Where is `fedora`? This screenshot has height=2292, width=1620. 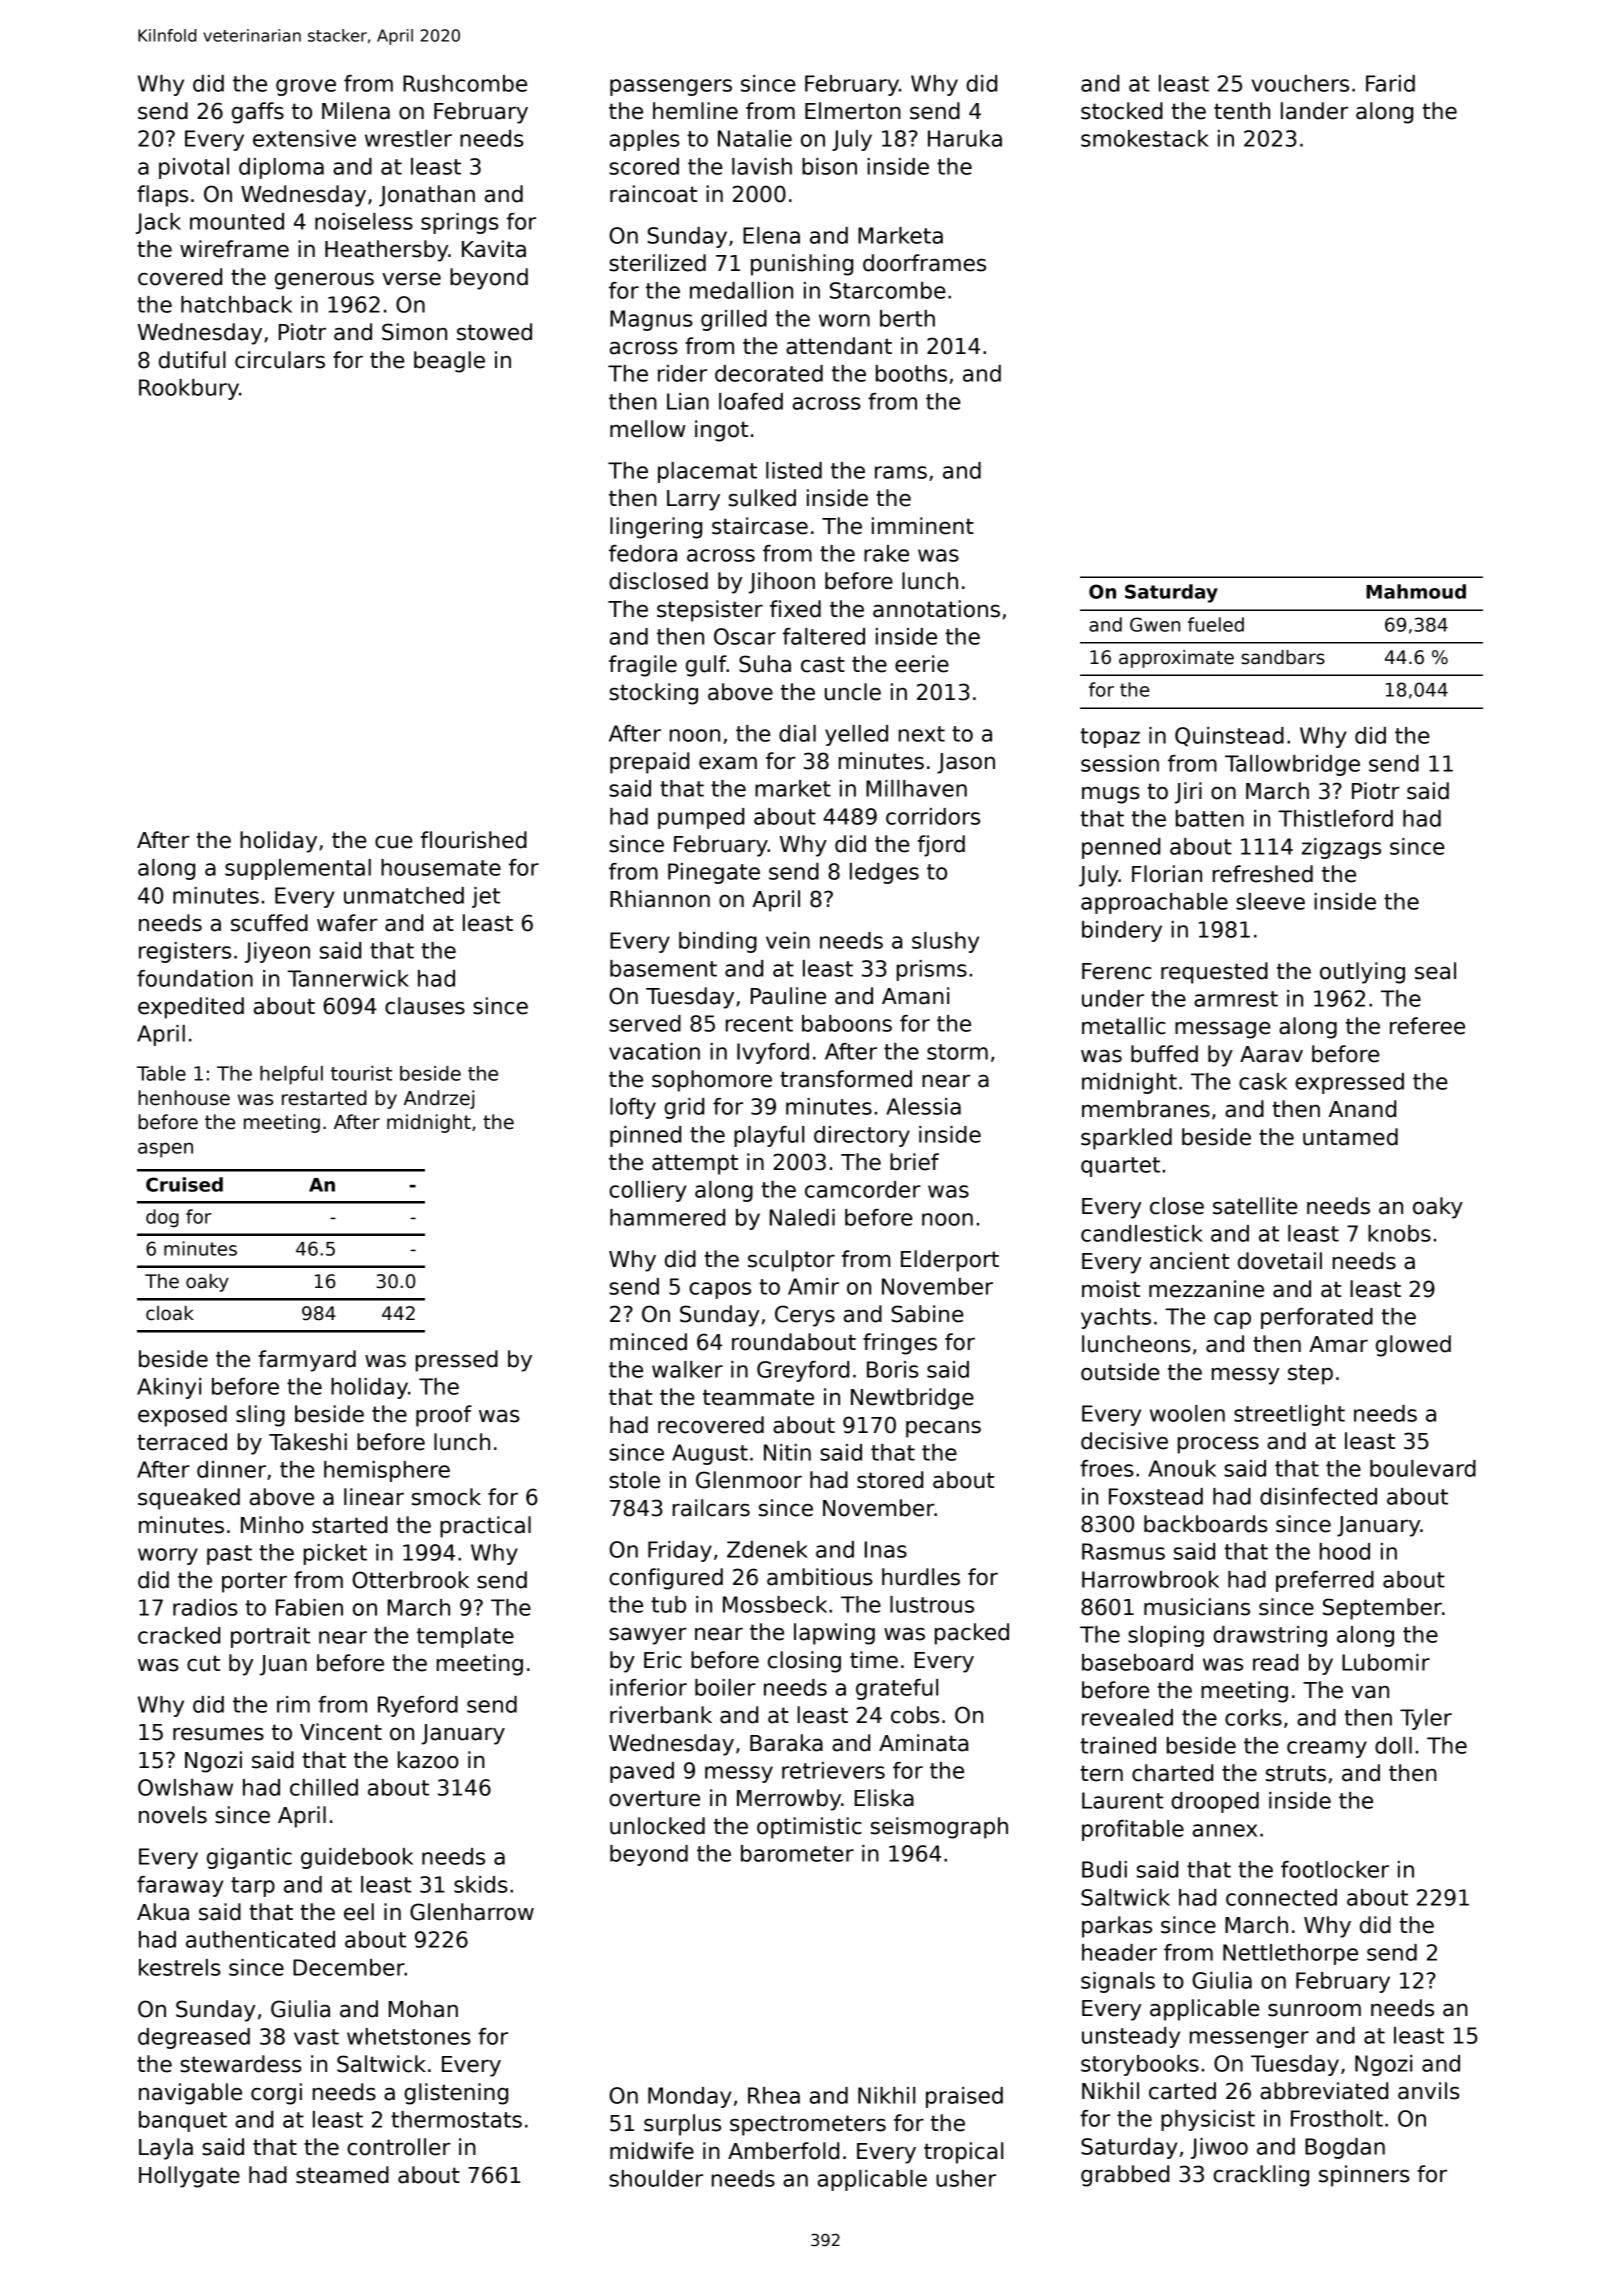 fedora is located at coordinates (643, 553).
